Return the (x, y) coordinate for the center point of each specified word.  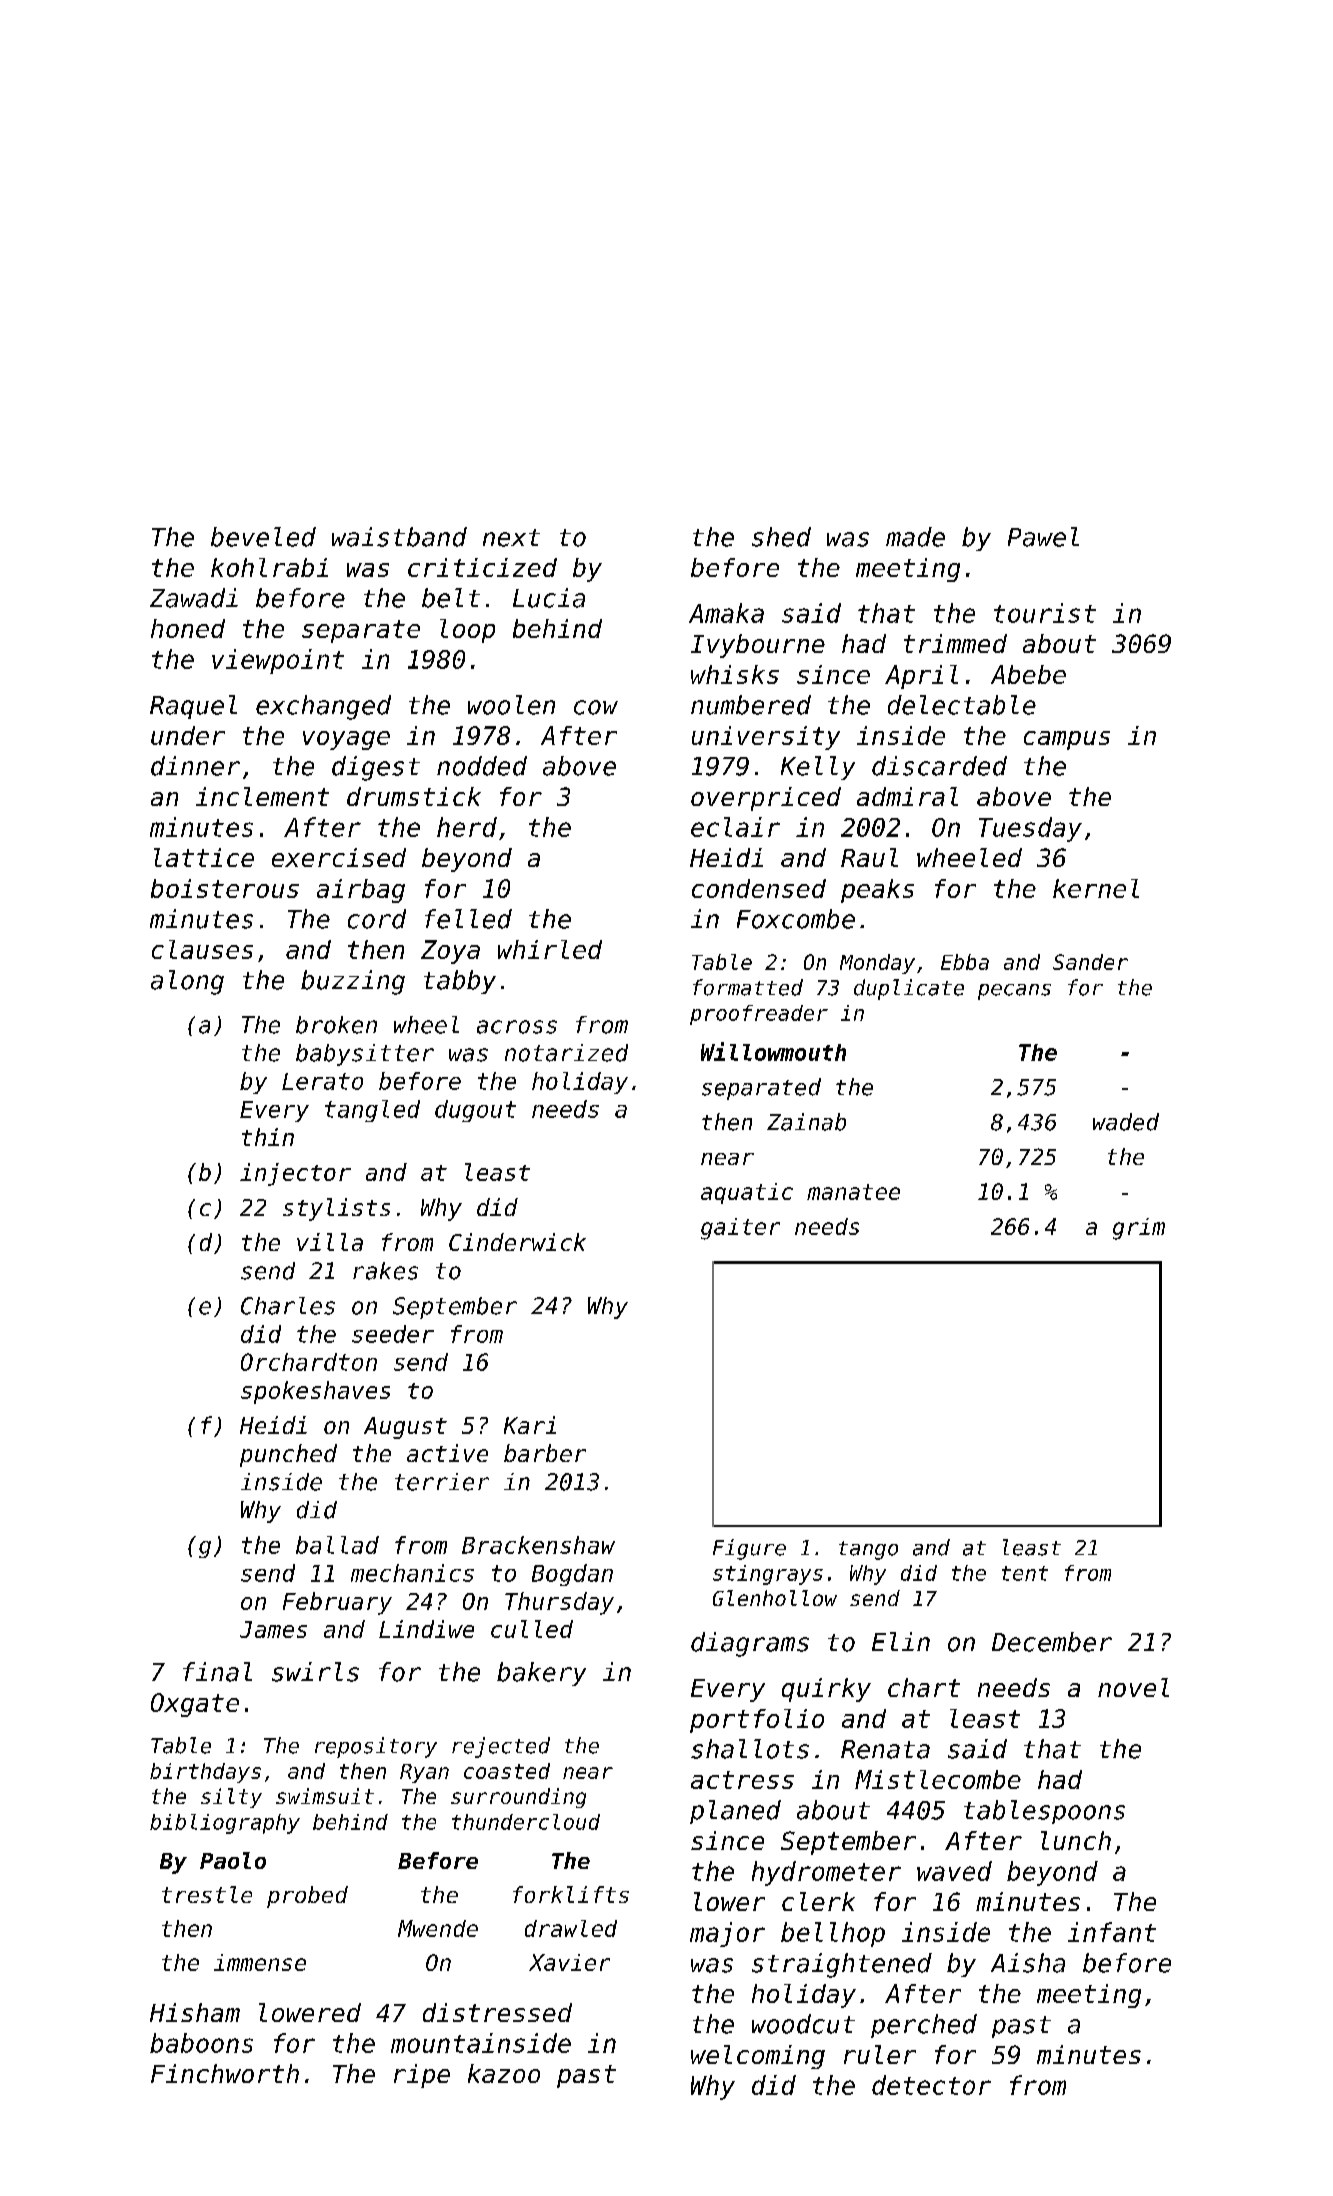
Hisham (195, 2012)
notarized (566, 1053)
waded (1126, 1122)
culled (532, 1629)
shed (781, 537)
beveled (263, 537)
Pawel (1043, 537)
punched (288, 1455)
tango (868, 1550)
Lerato (322, 1081)
